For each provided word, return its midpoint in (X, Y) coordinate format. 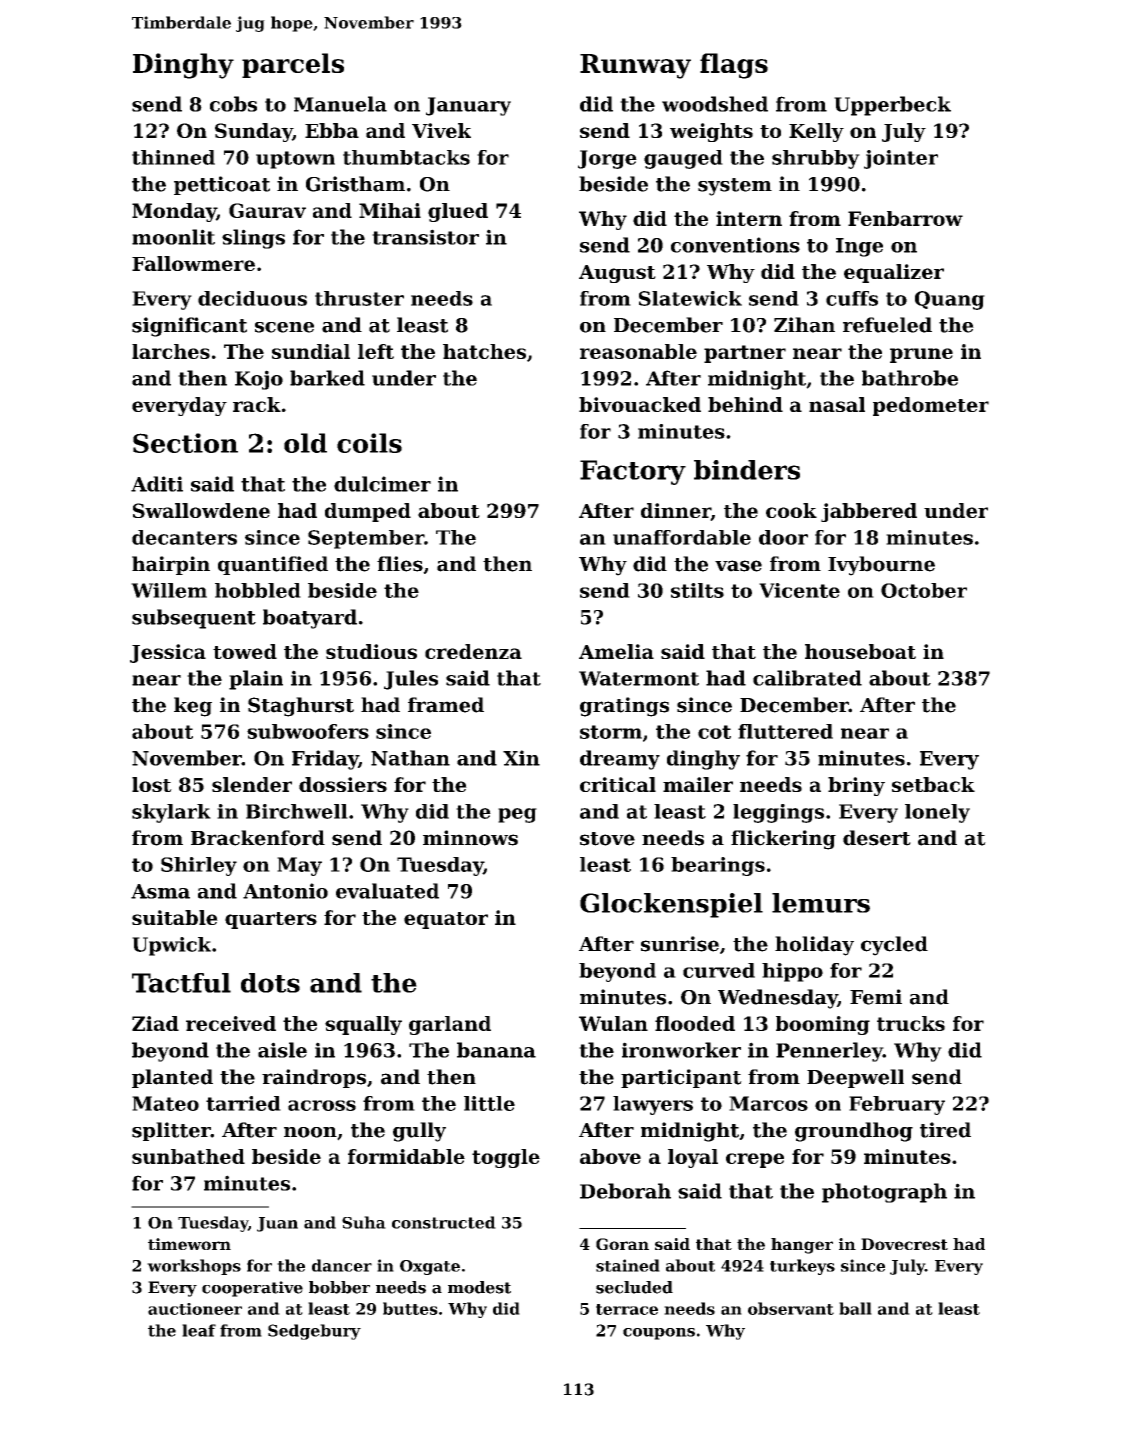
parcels (293, 65)
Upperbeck (892, 106)
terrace (627, 1309)
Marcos (768, 1103)
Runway (635, 66)
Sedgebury (314, 1332)
